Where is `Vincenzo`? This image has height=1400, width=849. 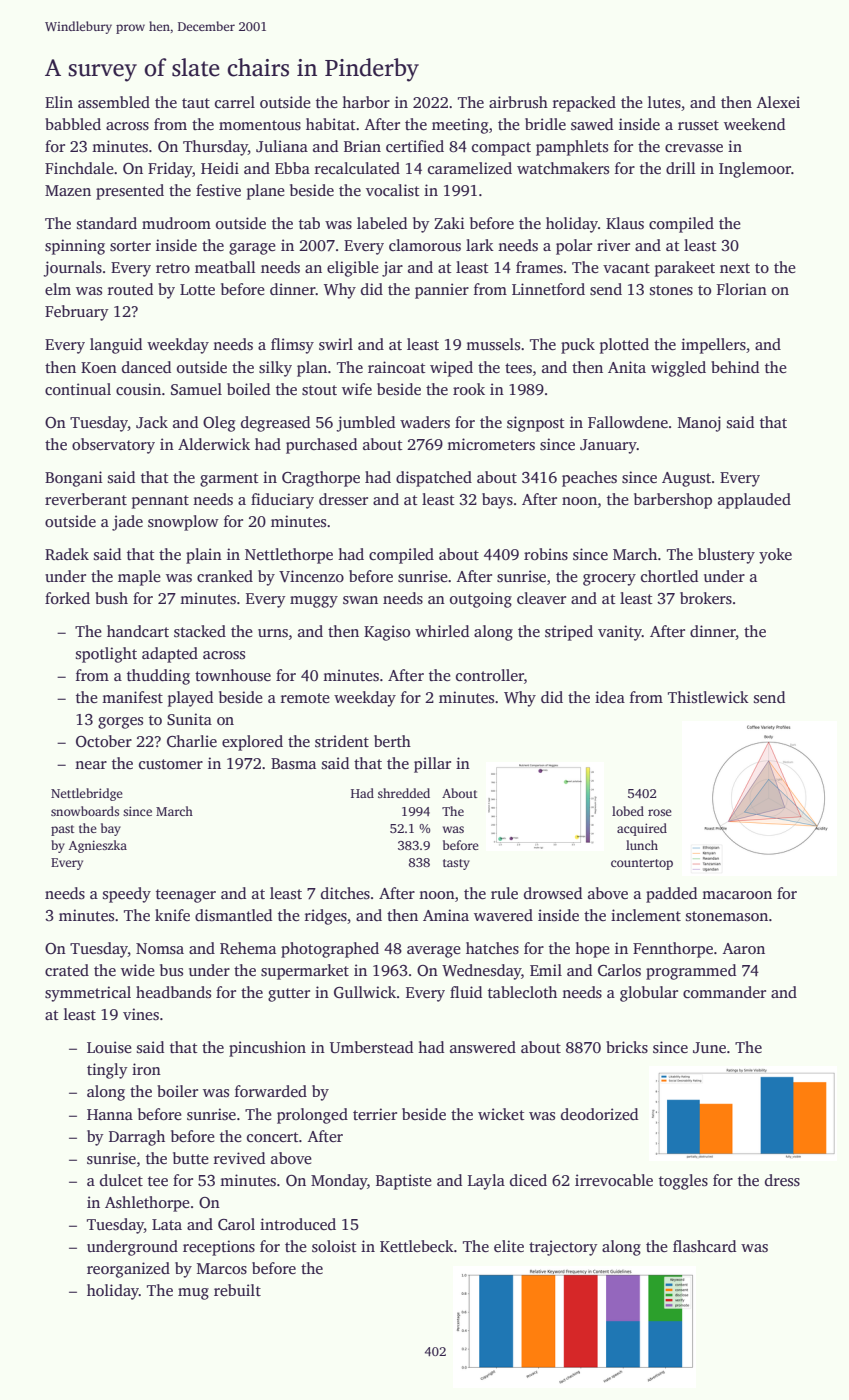 Vincenzo is located at coordinates (311, 576).
